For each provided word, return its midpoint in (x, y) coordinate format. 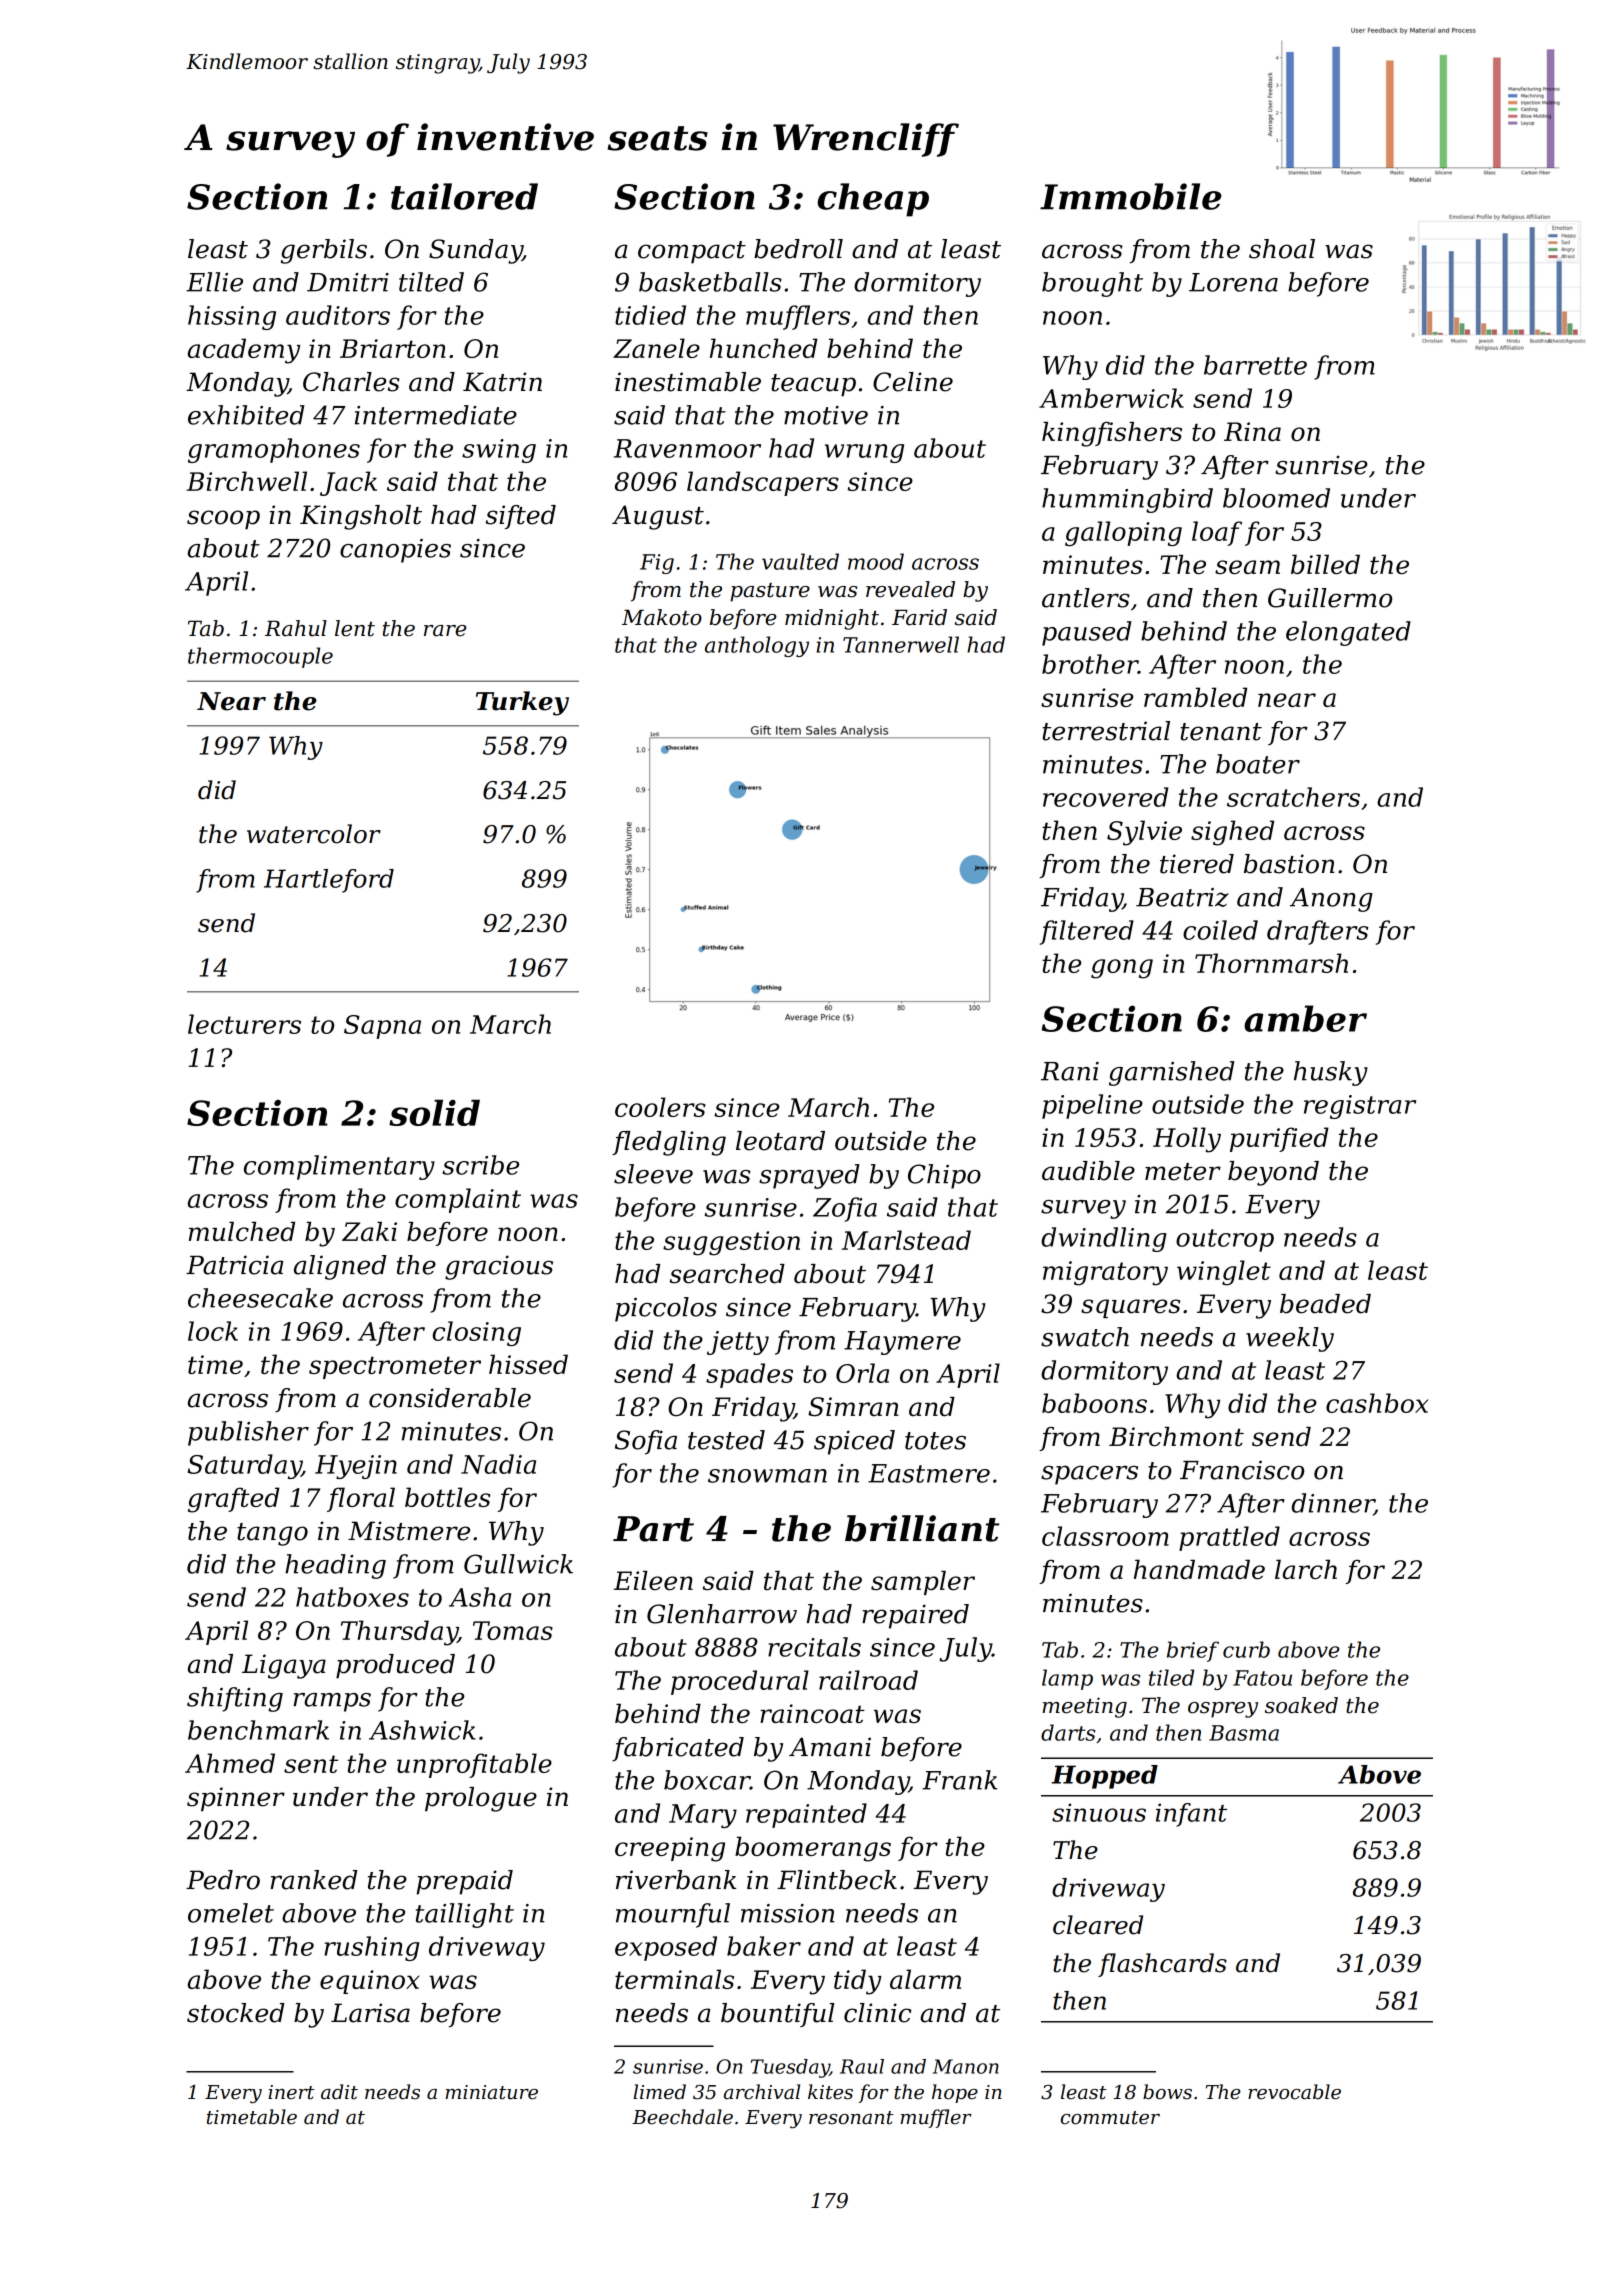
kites (830, 2092)
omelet (231, 1913)
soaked (1301, 1705)
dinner (1333, 1504)
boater (1258, 764)
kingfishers (1112, 434)
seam (1247, 567)
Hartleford (329, 881)
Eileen (653, 1581)
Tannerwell (901, 644)
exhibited (246, 415)
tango (272, 1534)
